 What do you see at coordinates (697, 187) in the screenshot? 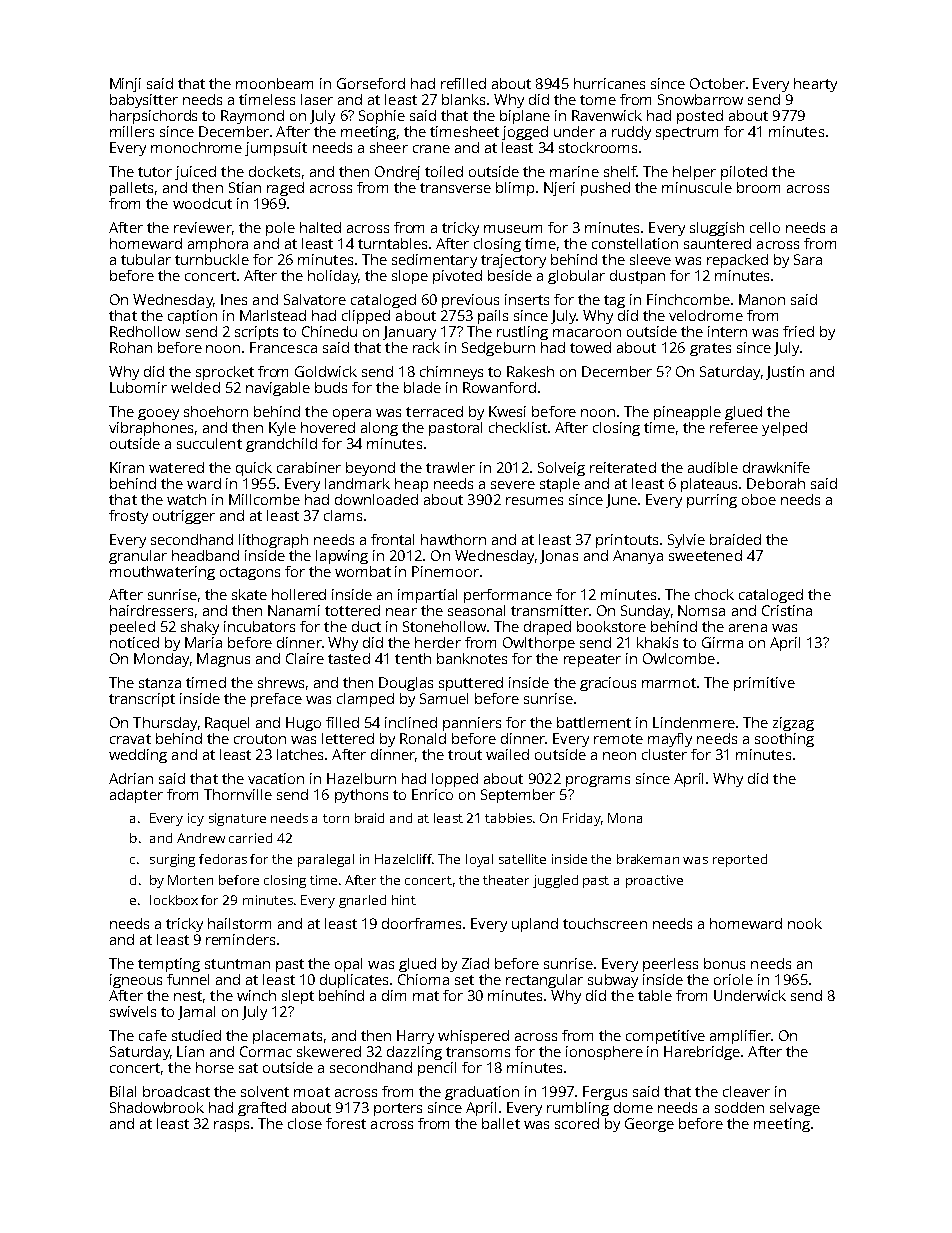
I see `minuscule` at bounding box center [697, 187].
